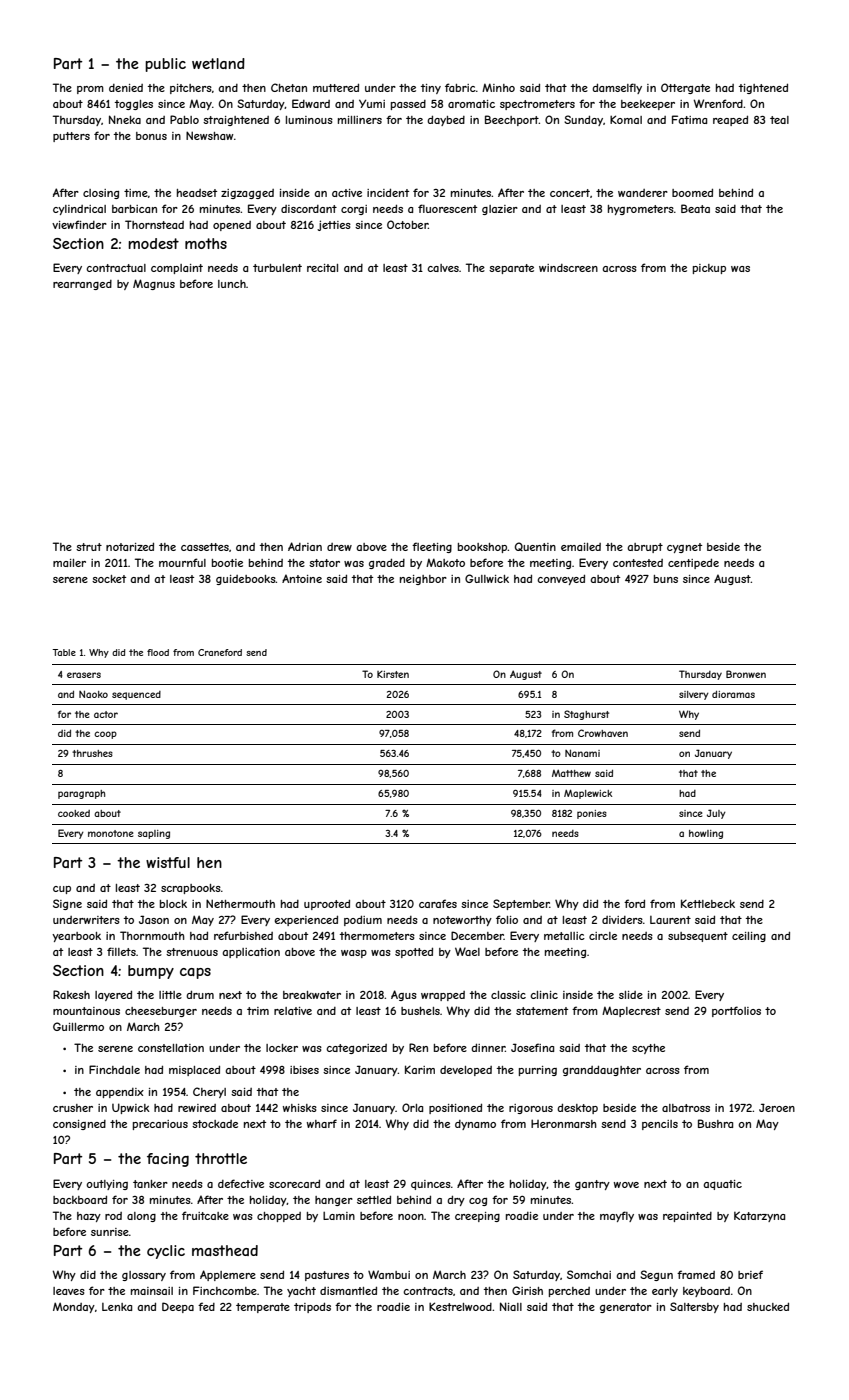 Image resolution: width=849 pixels, height=1400 pixels. What do you see at coordinates (178, 1307) in the screenshot?
I see `Deepa` at bounding box center [178, 1307].
